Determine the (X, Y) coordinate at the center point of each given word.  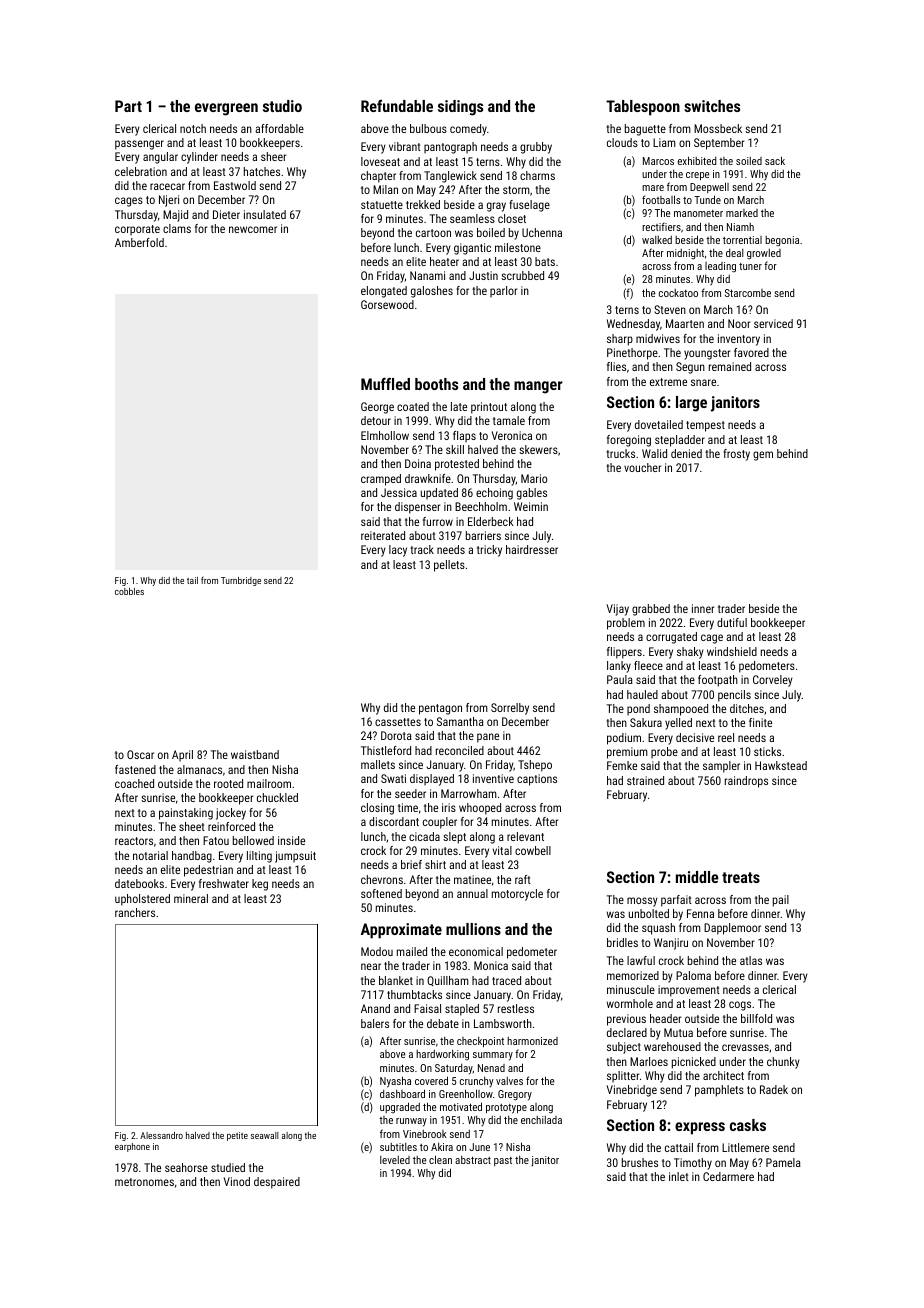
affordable (279, 128)
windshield (732, 651)
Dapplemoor (732, 929)
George (377, 408)
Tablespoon (643, 108)
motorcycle (517, 895)
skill (455, 449)
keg (260, 885)
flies (616, 366)
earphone (132, 1147)
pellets (449, 566)
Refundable (397, 106)
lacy (398, 551)
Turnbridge (241, 581)
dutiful (732, 622)
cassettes (398, 722)
